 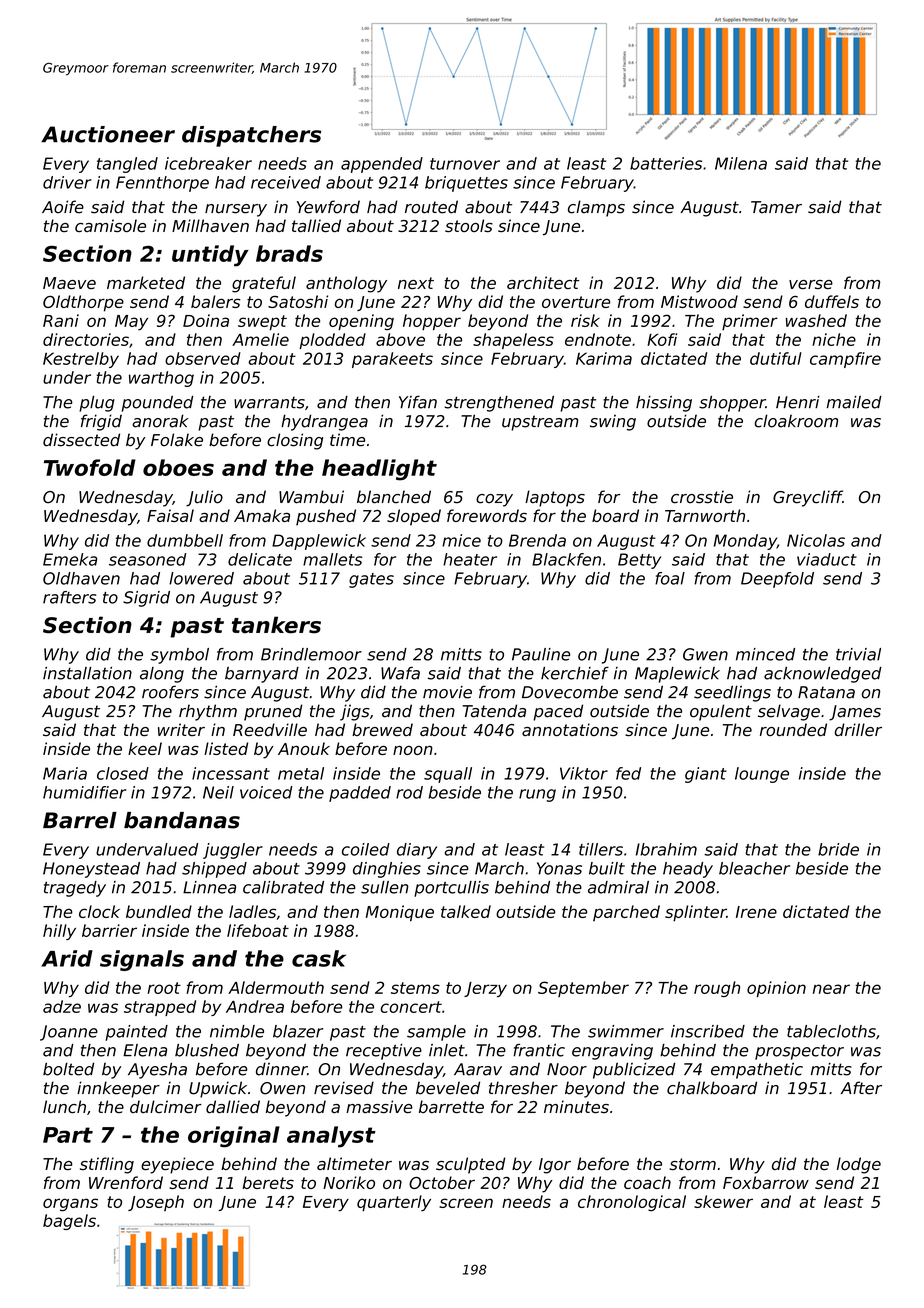 What do you see at coordinates (431, 207) in the screenshot?
I see `routed` at bounding box center [431, 207].
